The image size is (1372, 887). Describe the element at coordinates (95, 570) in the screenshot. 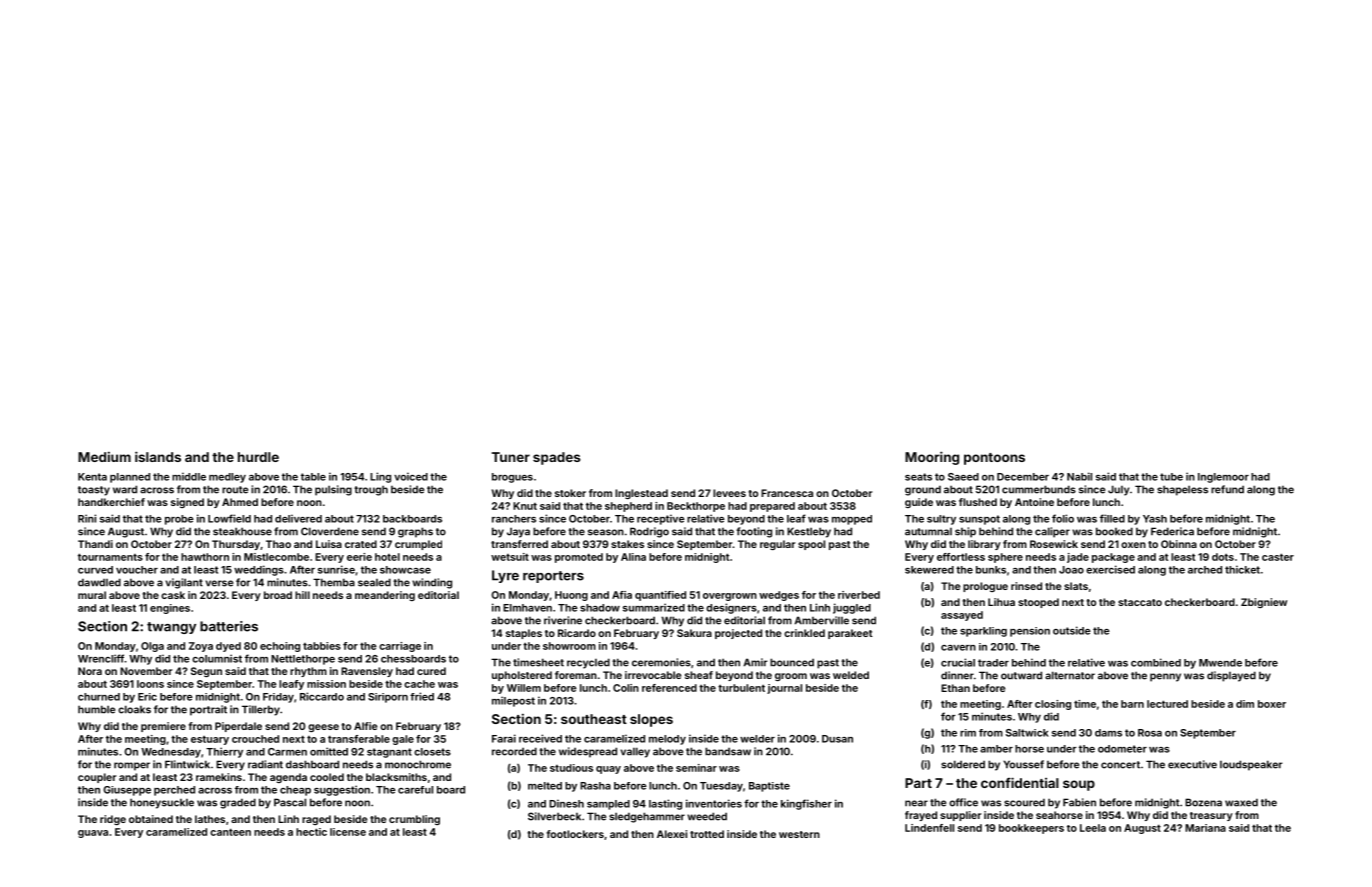

I see `curved` at that location.
